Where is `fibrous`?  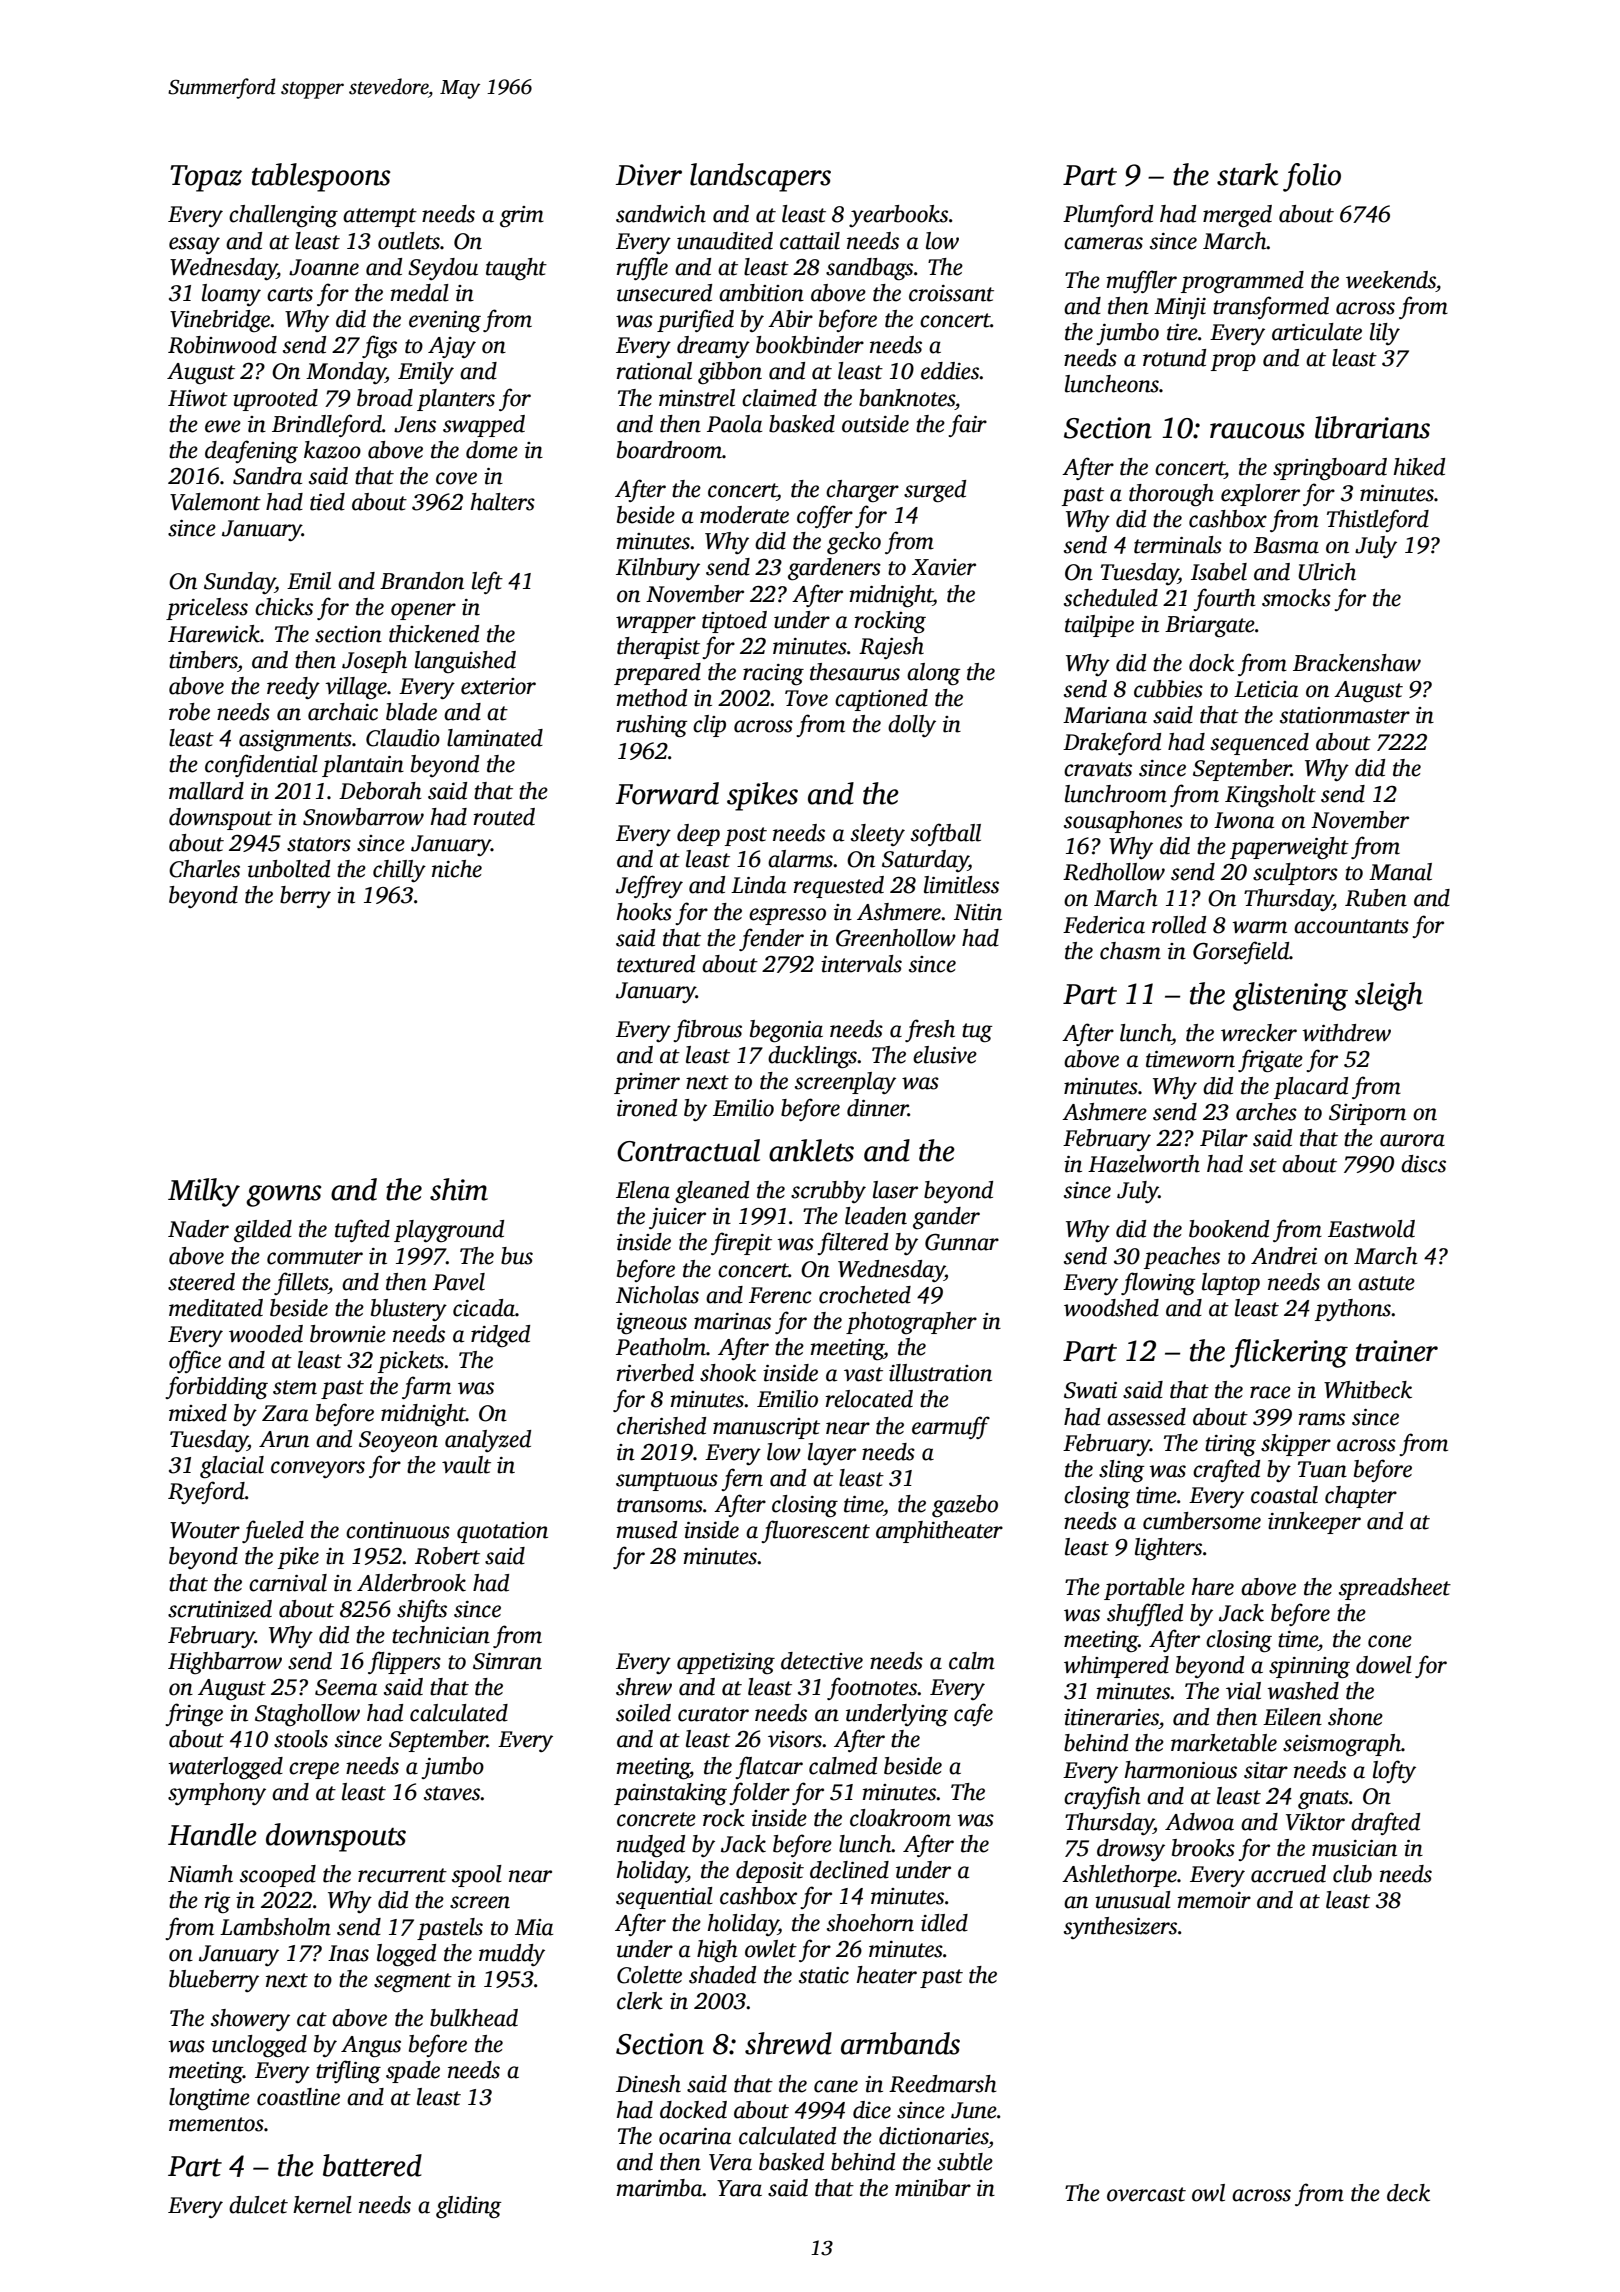 fibrous is located at coordinates (707, 1030).
